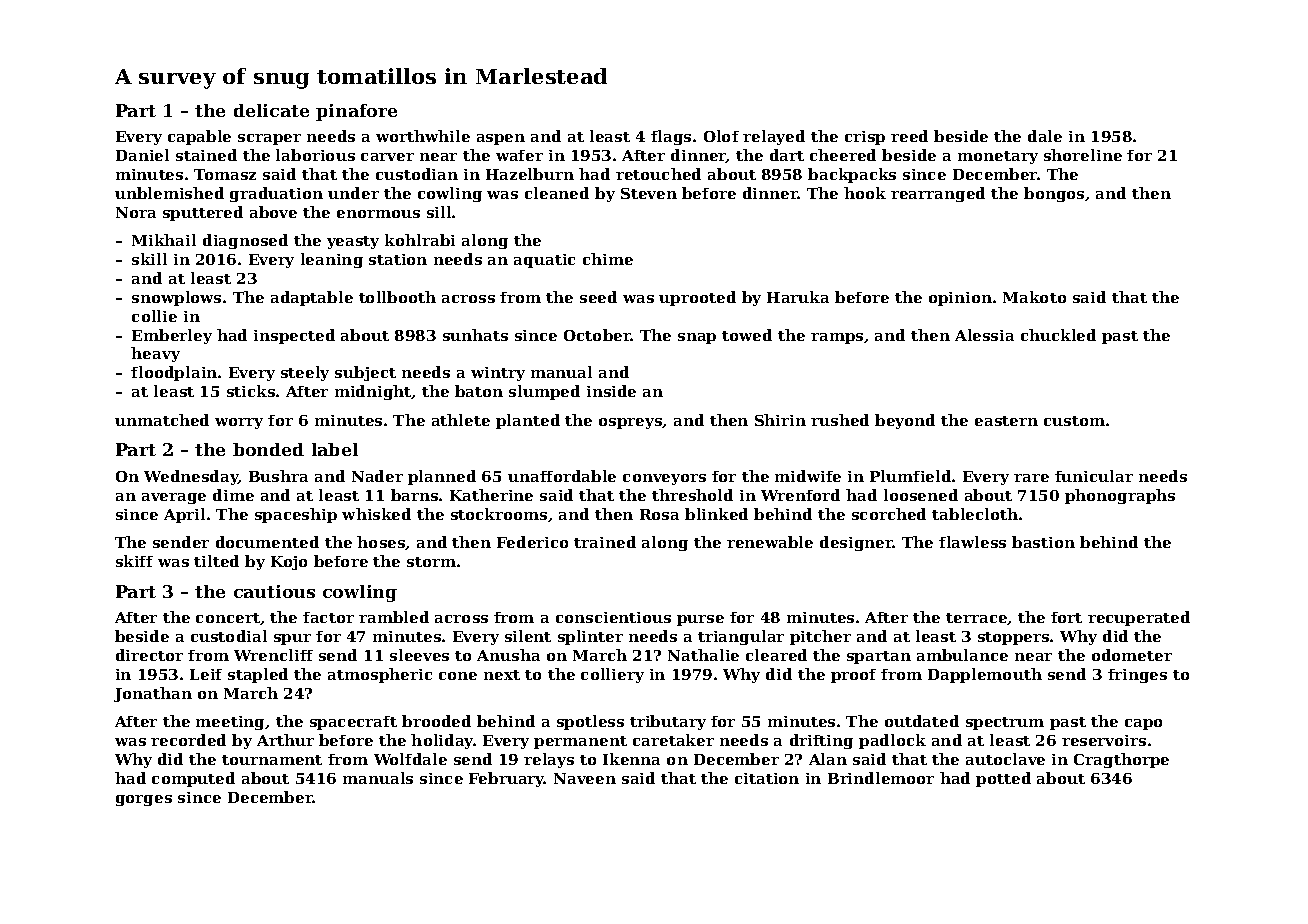 The width and height of the document is (1308, 924). What do you see at coordinates (972, 542) in the document?
I see `flawless` at bounding box center [972, 542].
